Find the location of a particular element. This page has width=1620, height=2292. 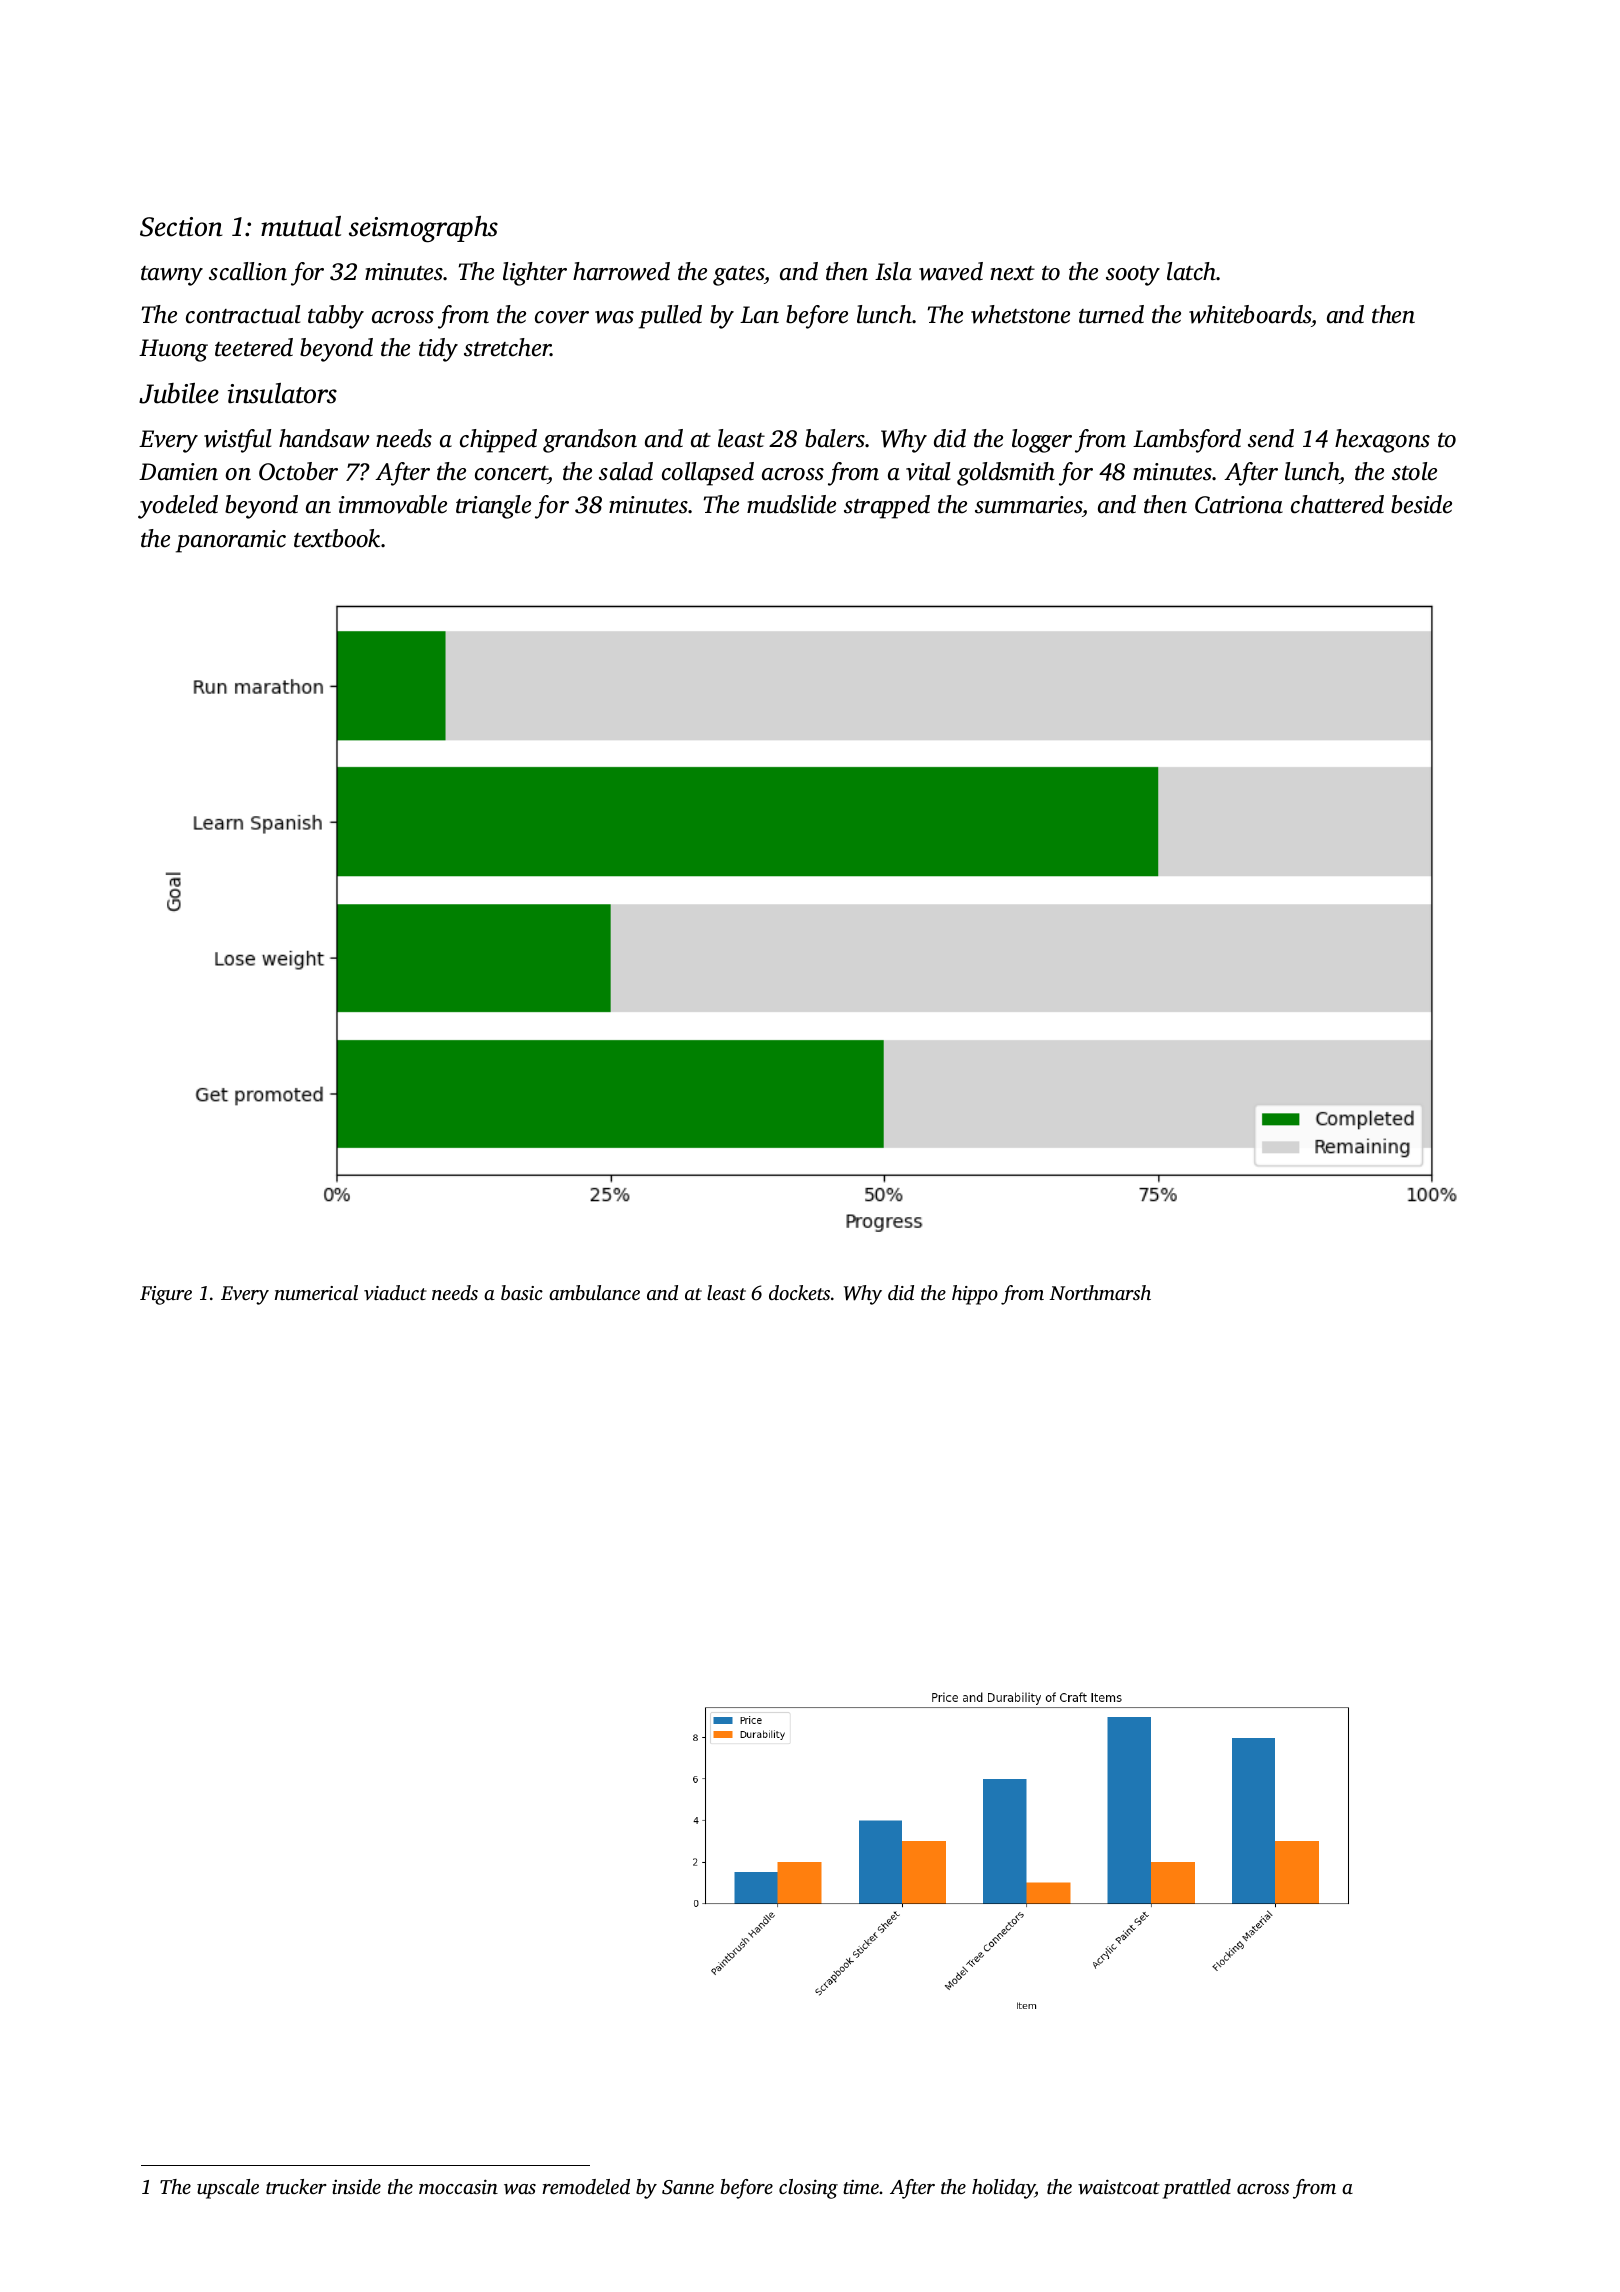

numerical is located at coordinates (316, 1292).
